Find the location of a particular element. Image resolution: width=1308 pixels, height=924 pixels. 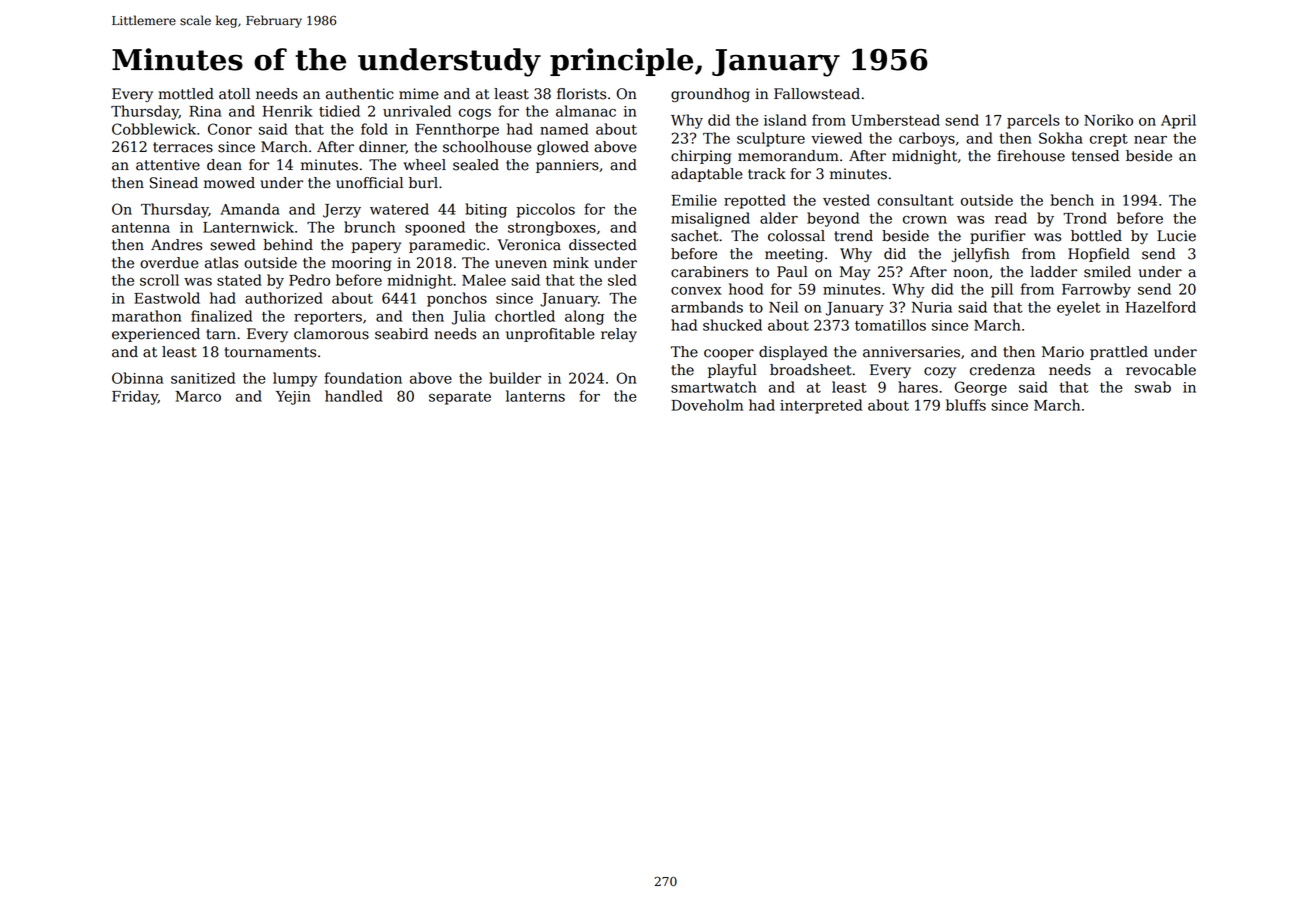

broadsheet is located at coordinates (811, 370).
